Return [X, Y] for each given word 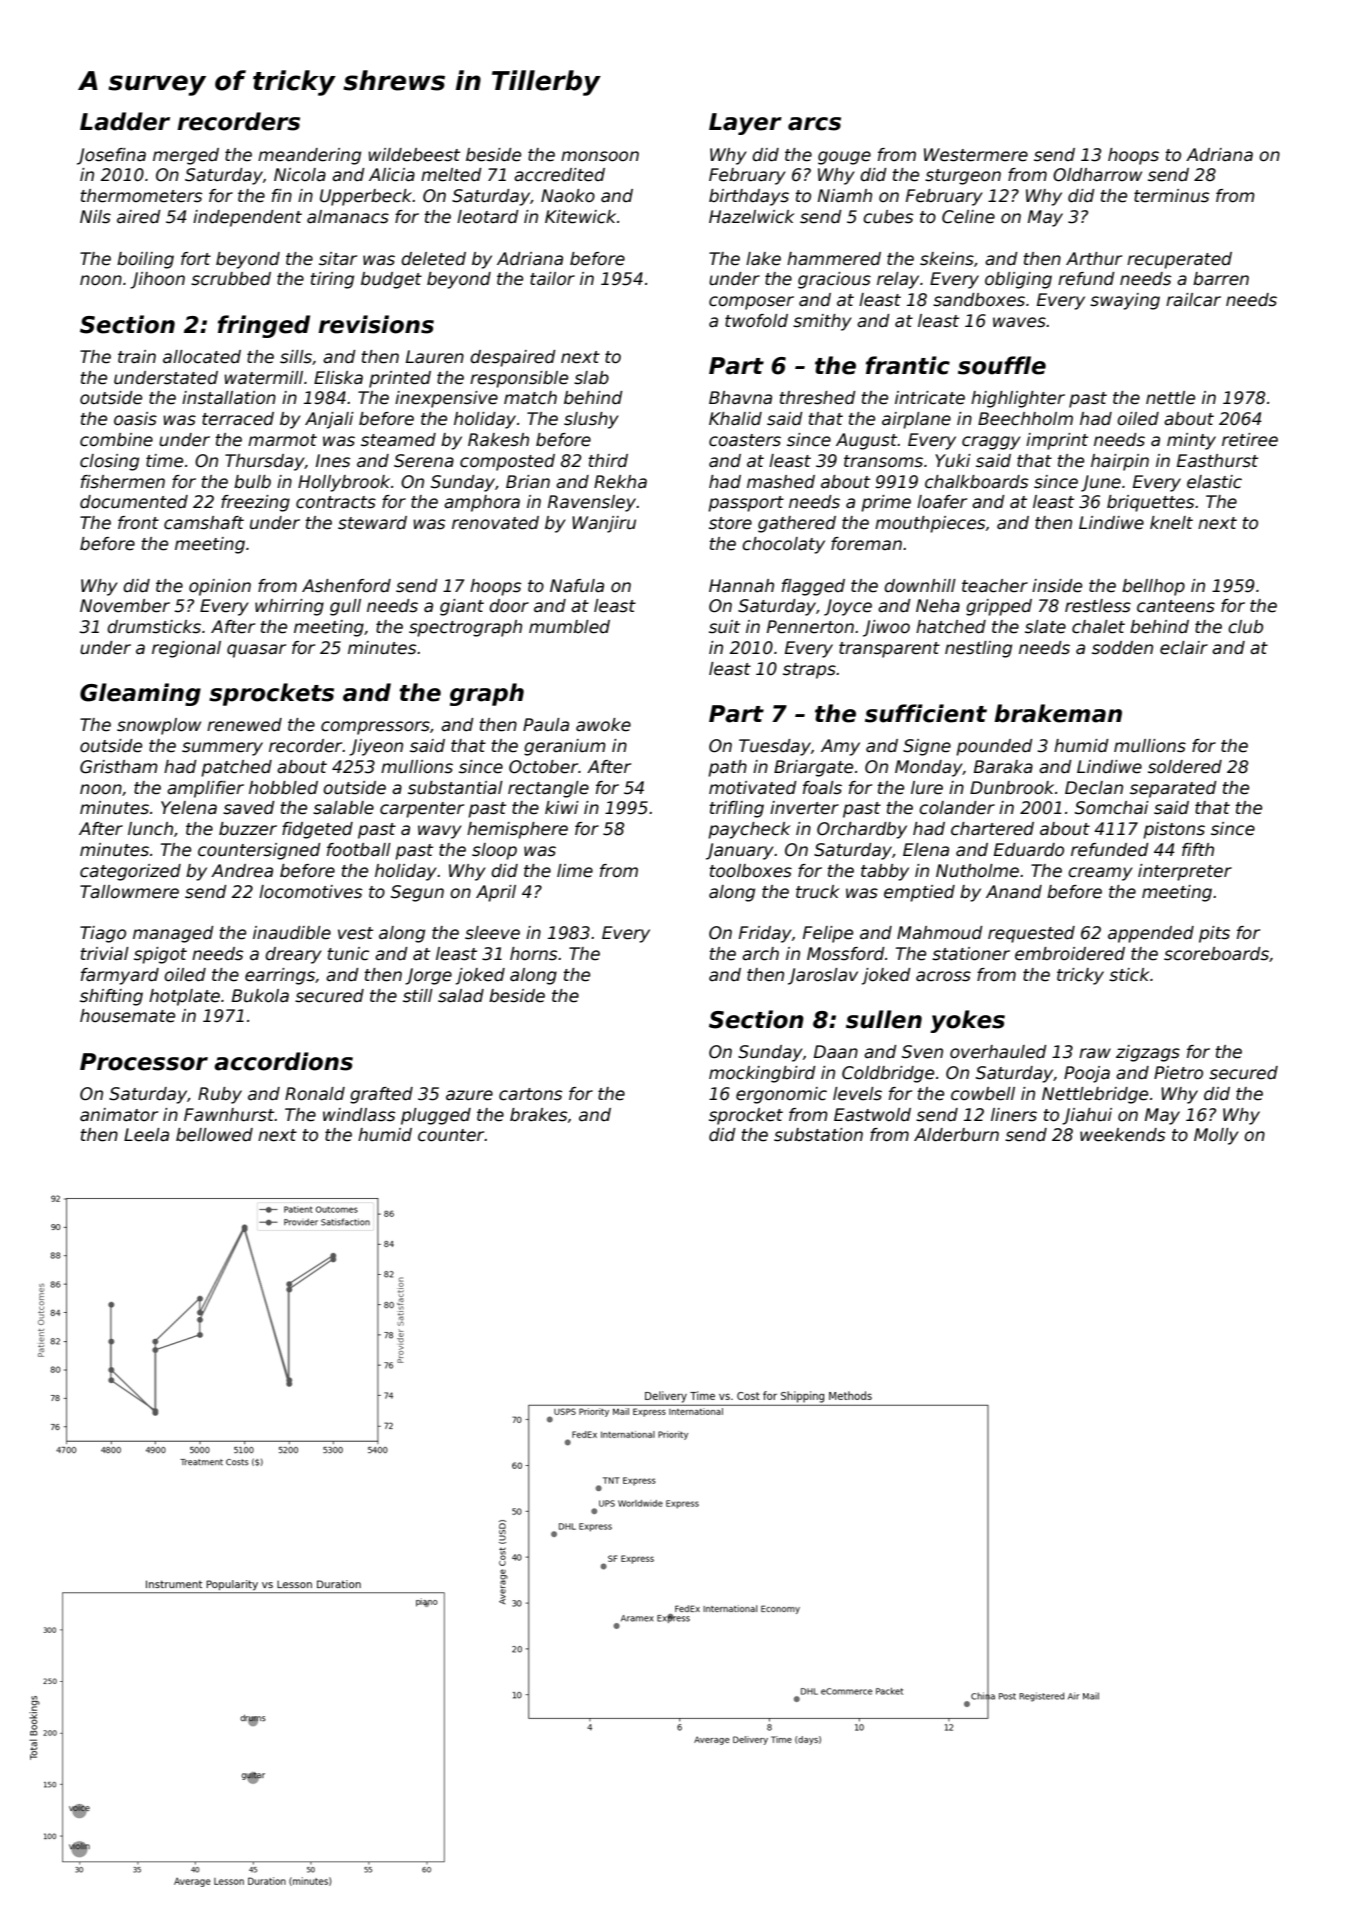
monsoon [600, 156]
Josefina [111, 156]
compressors [375, 728]
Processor [144, 1062]
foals [822, 788]
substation [818, 1135]
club [1245, 627]
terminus [1171, 196]
